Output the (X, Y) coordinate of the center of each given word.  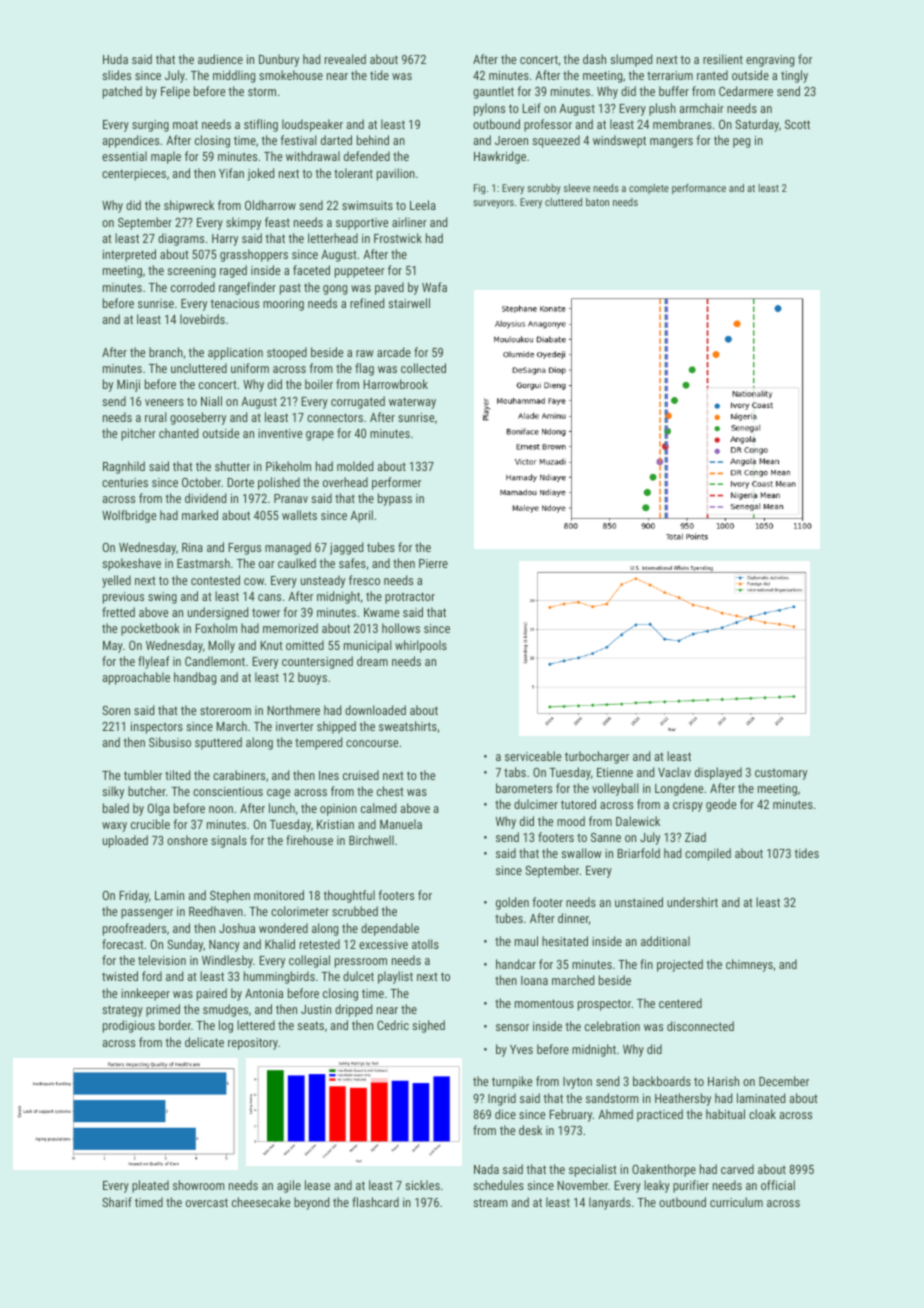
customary (781, 774)
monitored (279, 895)
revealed (345, 59)
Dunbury (279, 60)
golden (512, 903)
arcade (394, 352)
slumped (631, 60)
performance (699, 189)
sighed (428, 1026)
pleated (150, 1186)
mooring (283, 305)
